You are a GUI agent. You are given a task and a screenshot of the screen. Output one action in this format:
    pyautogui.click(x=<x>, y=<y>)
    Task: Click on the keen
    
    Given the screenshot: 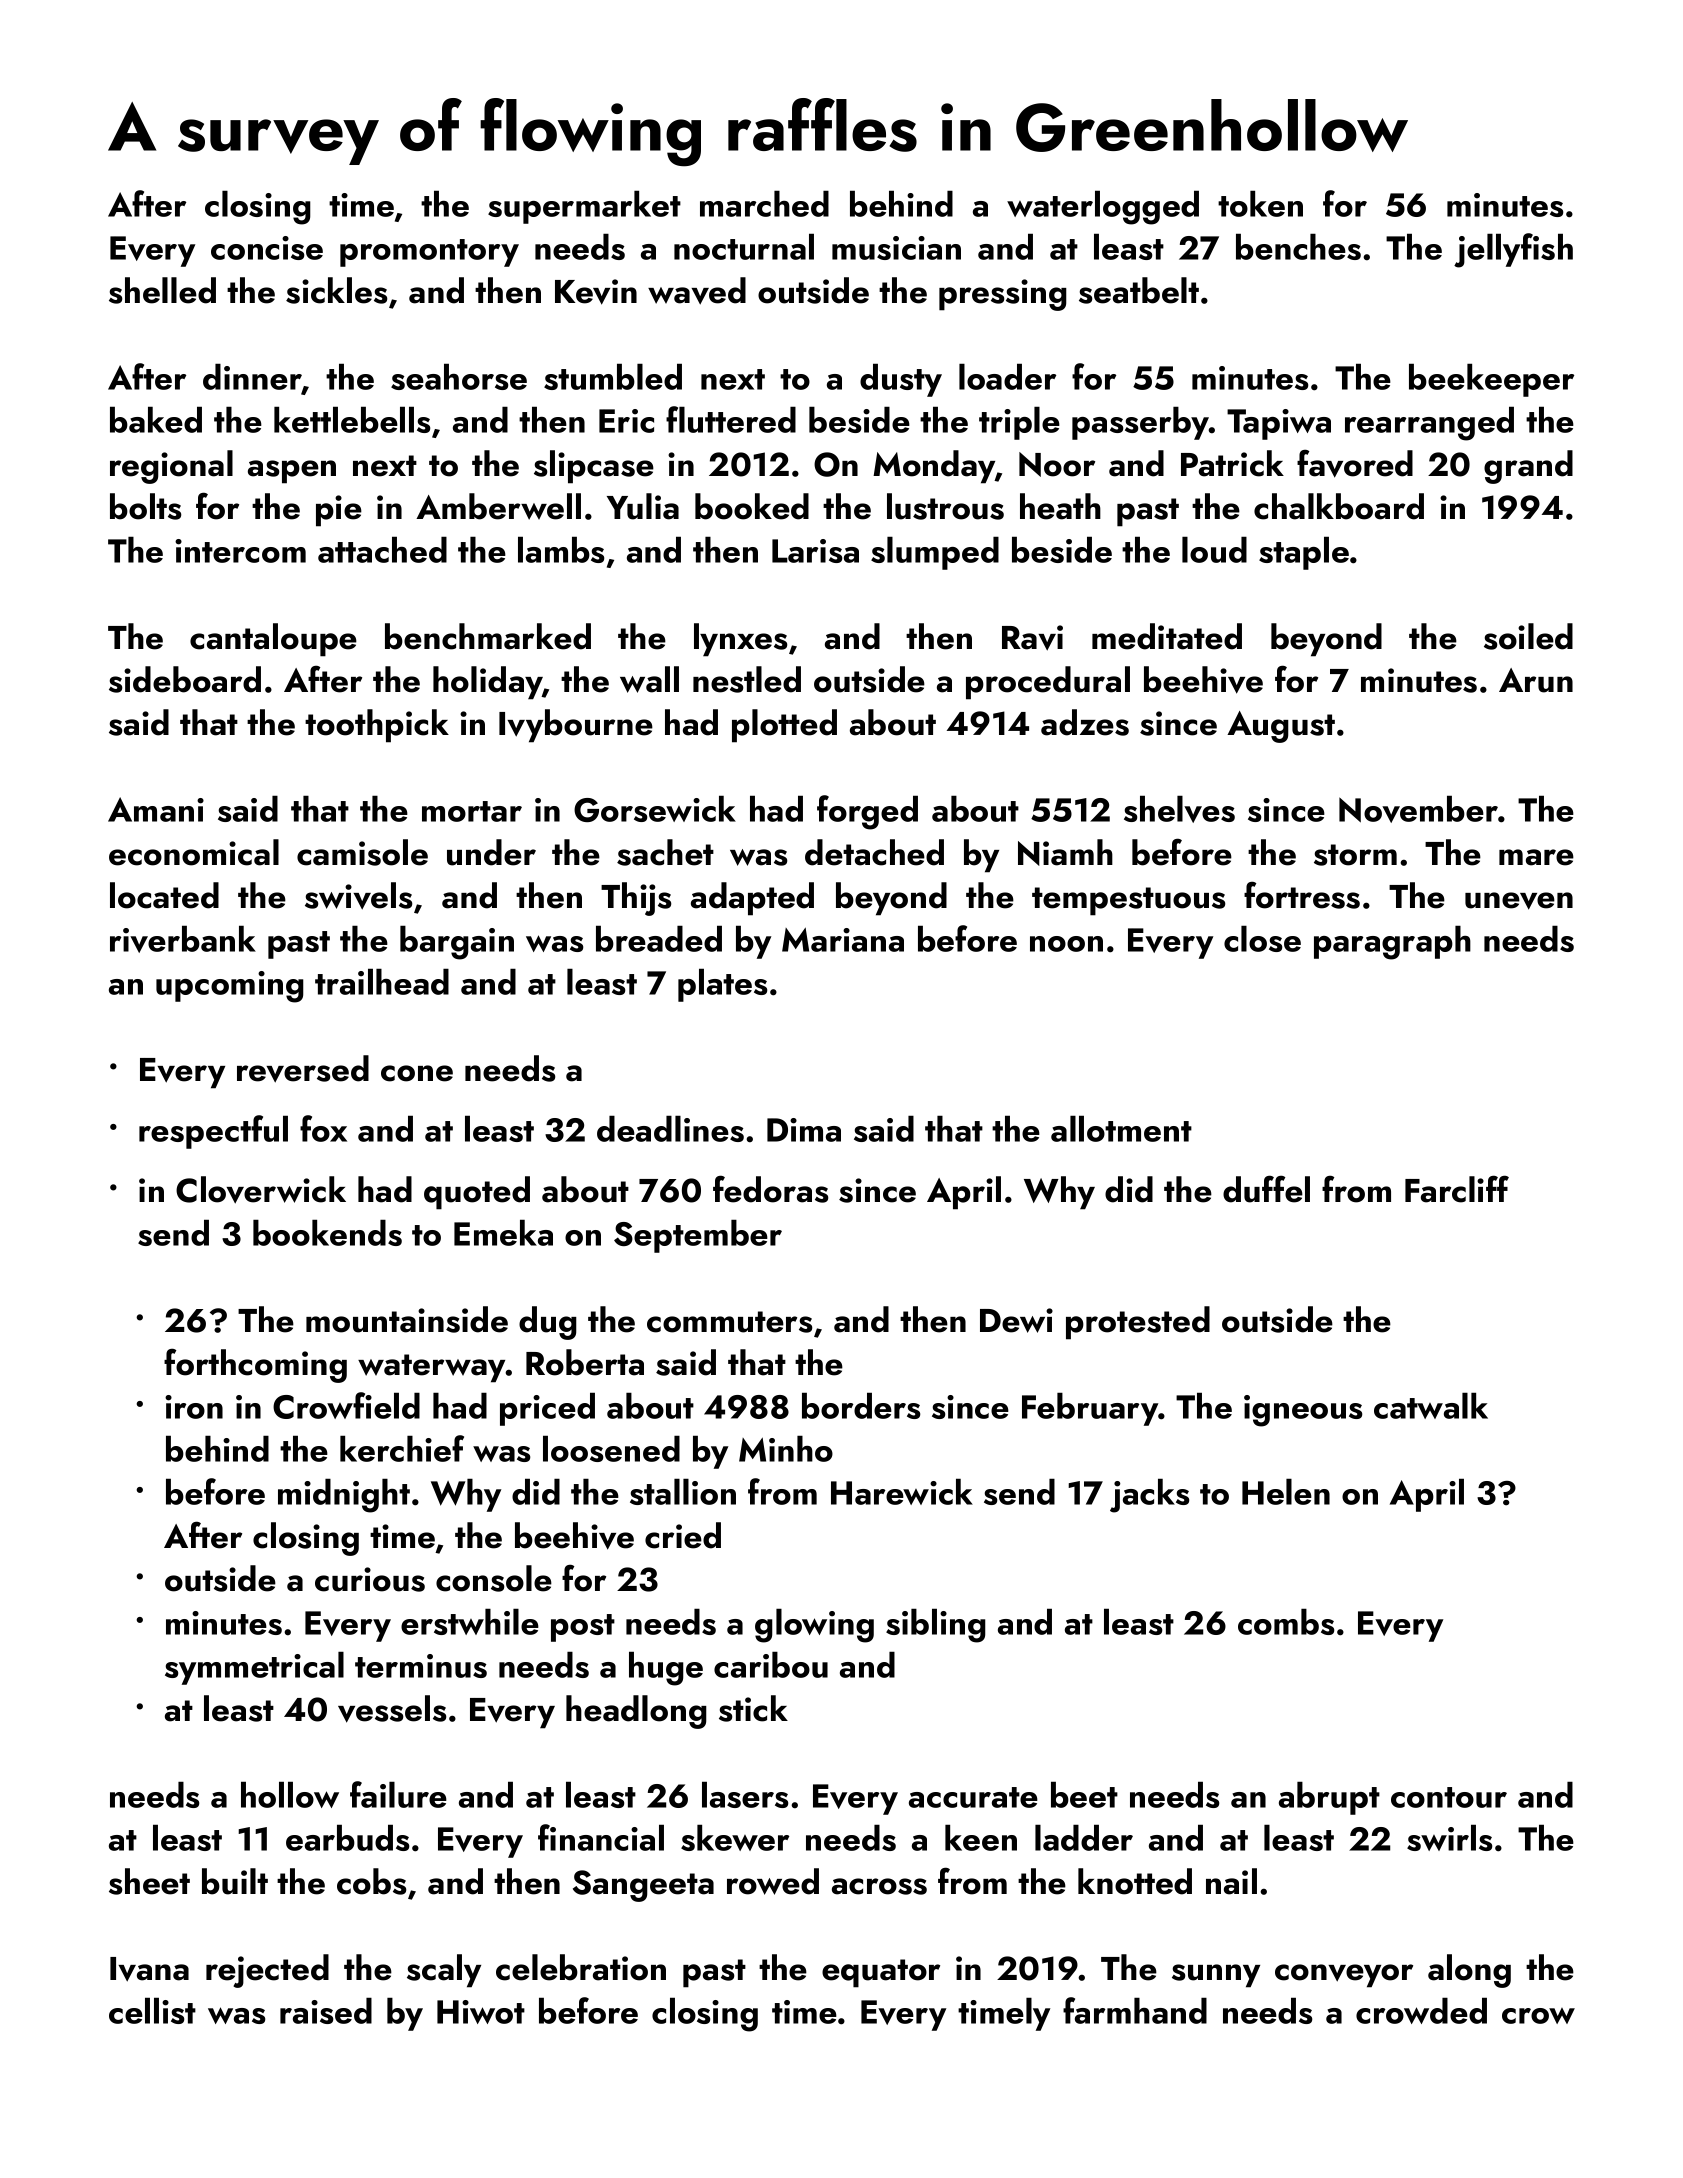 What is the action you would take?
    pyautogui.click(x=981, y=1838)
